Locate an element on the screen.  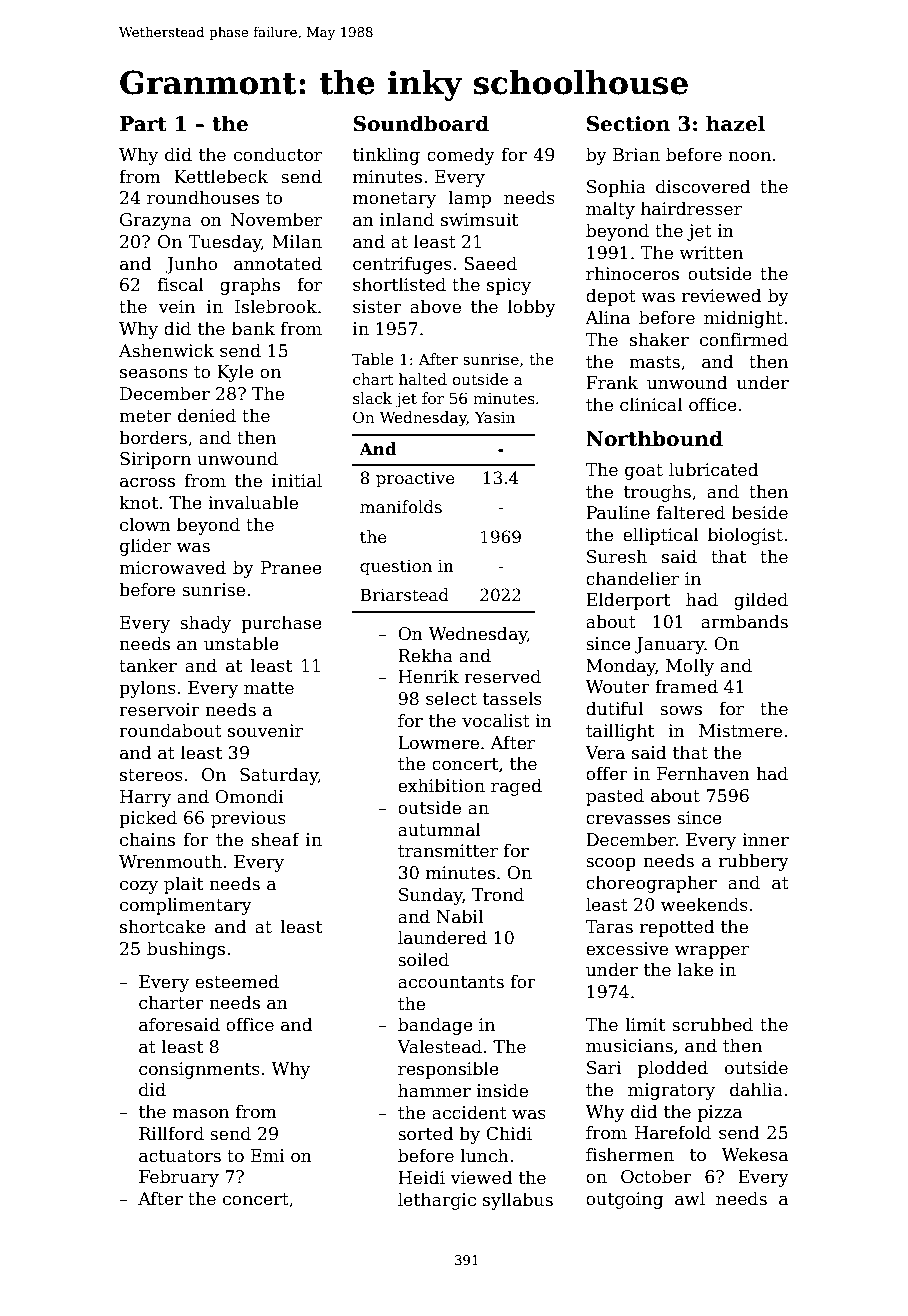
Saturday is located at coordinates (279, 776).
